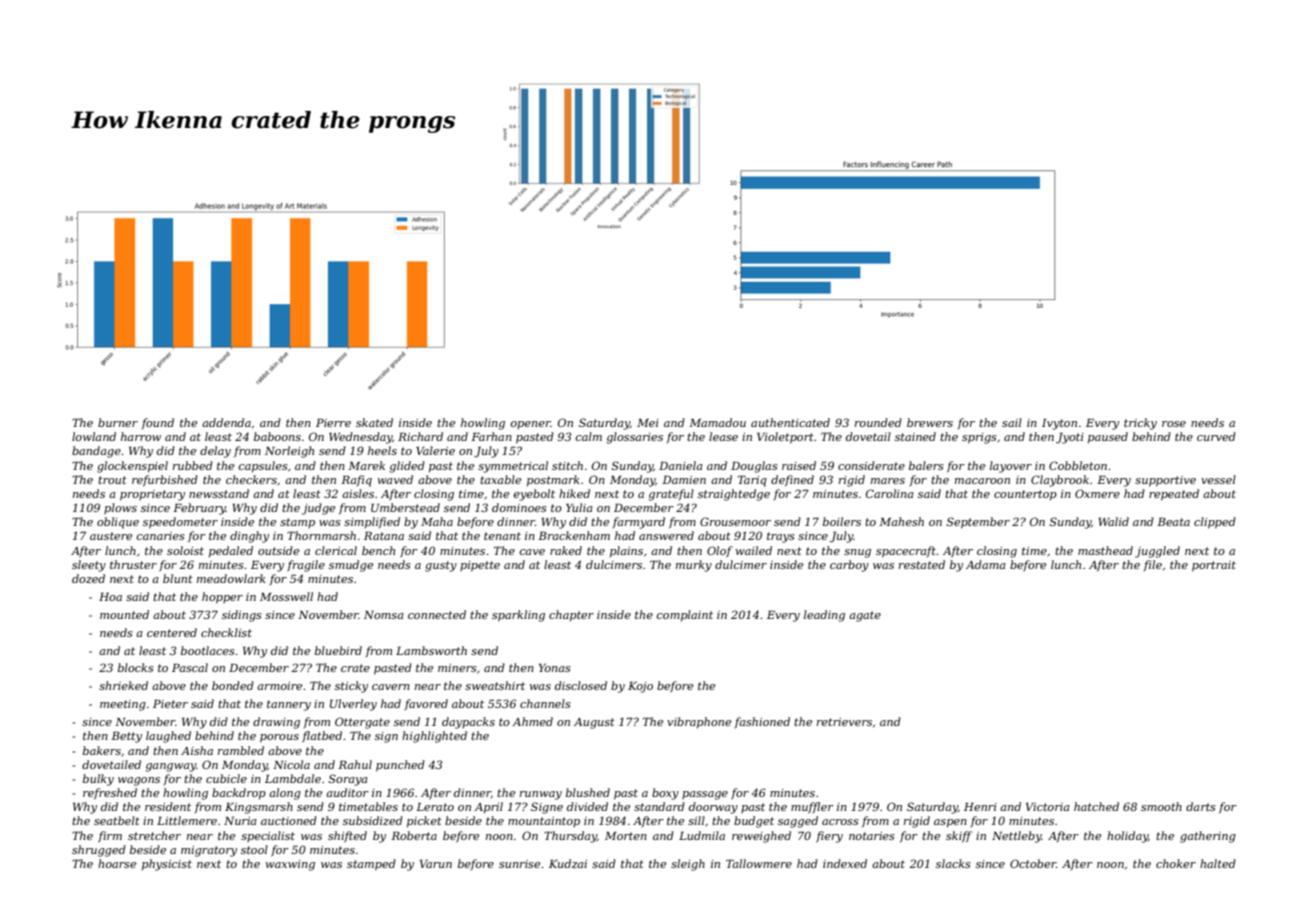 The width and height of the document is (1308, 924). Describe the element at coordinates (187, 820) in the document. I see `Littlemere` at that location.
